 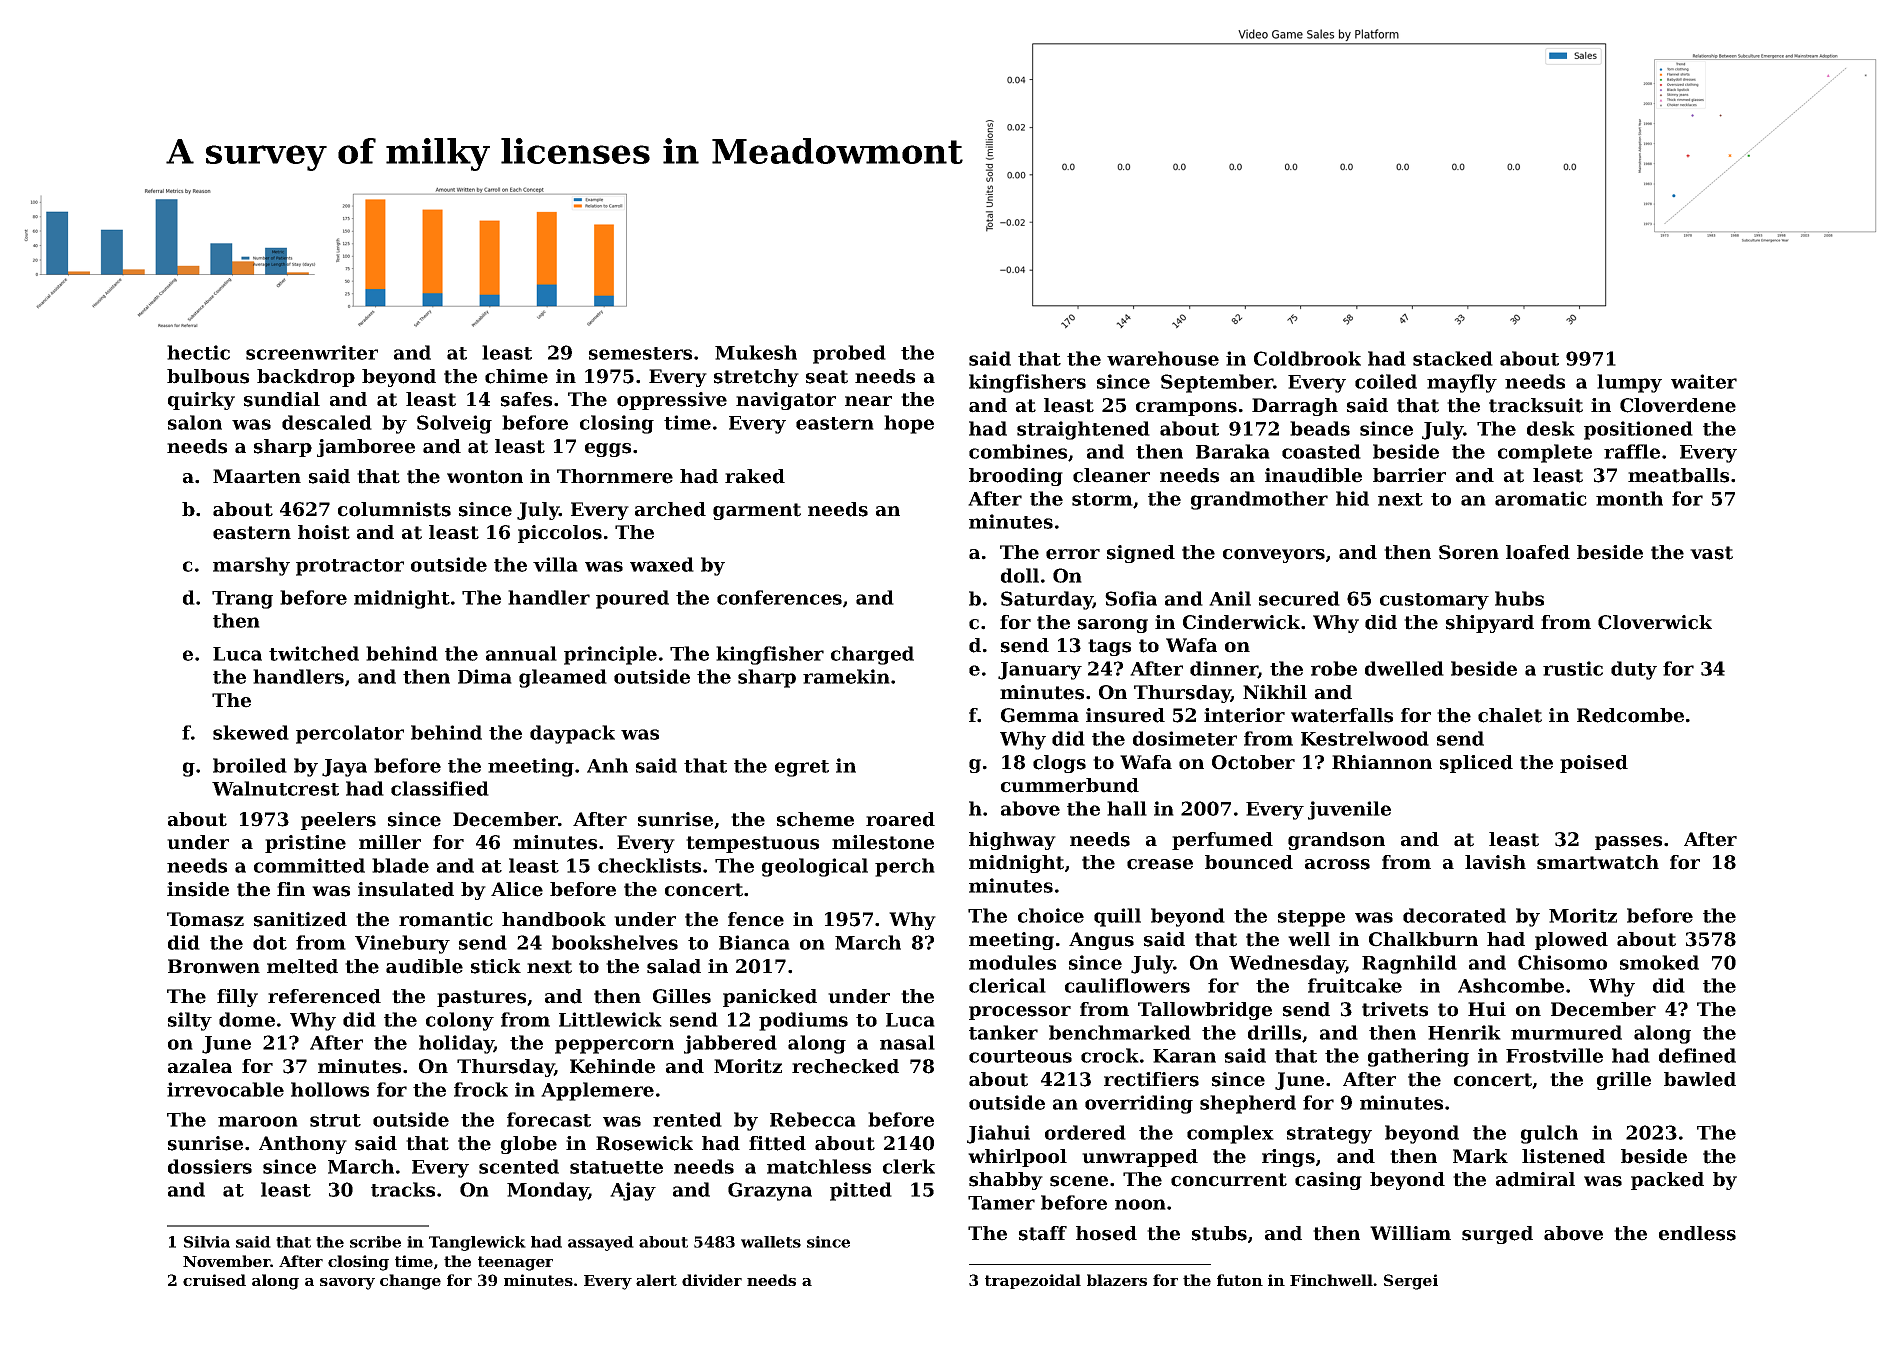 I want to click on waiter, so click(x=1704, y=381).
